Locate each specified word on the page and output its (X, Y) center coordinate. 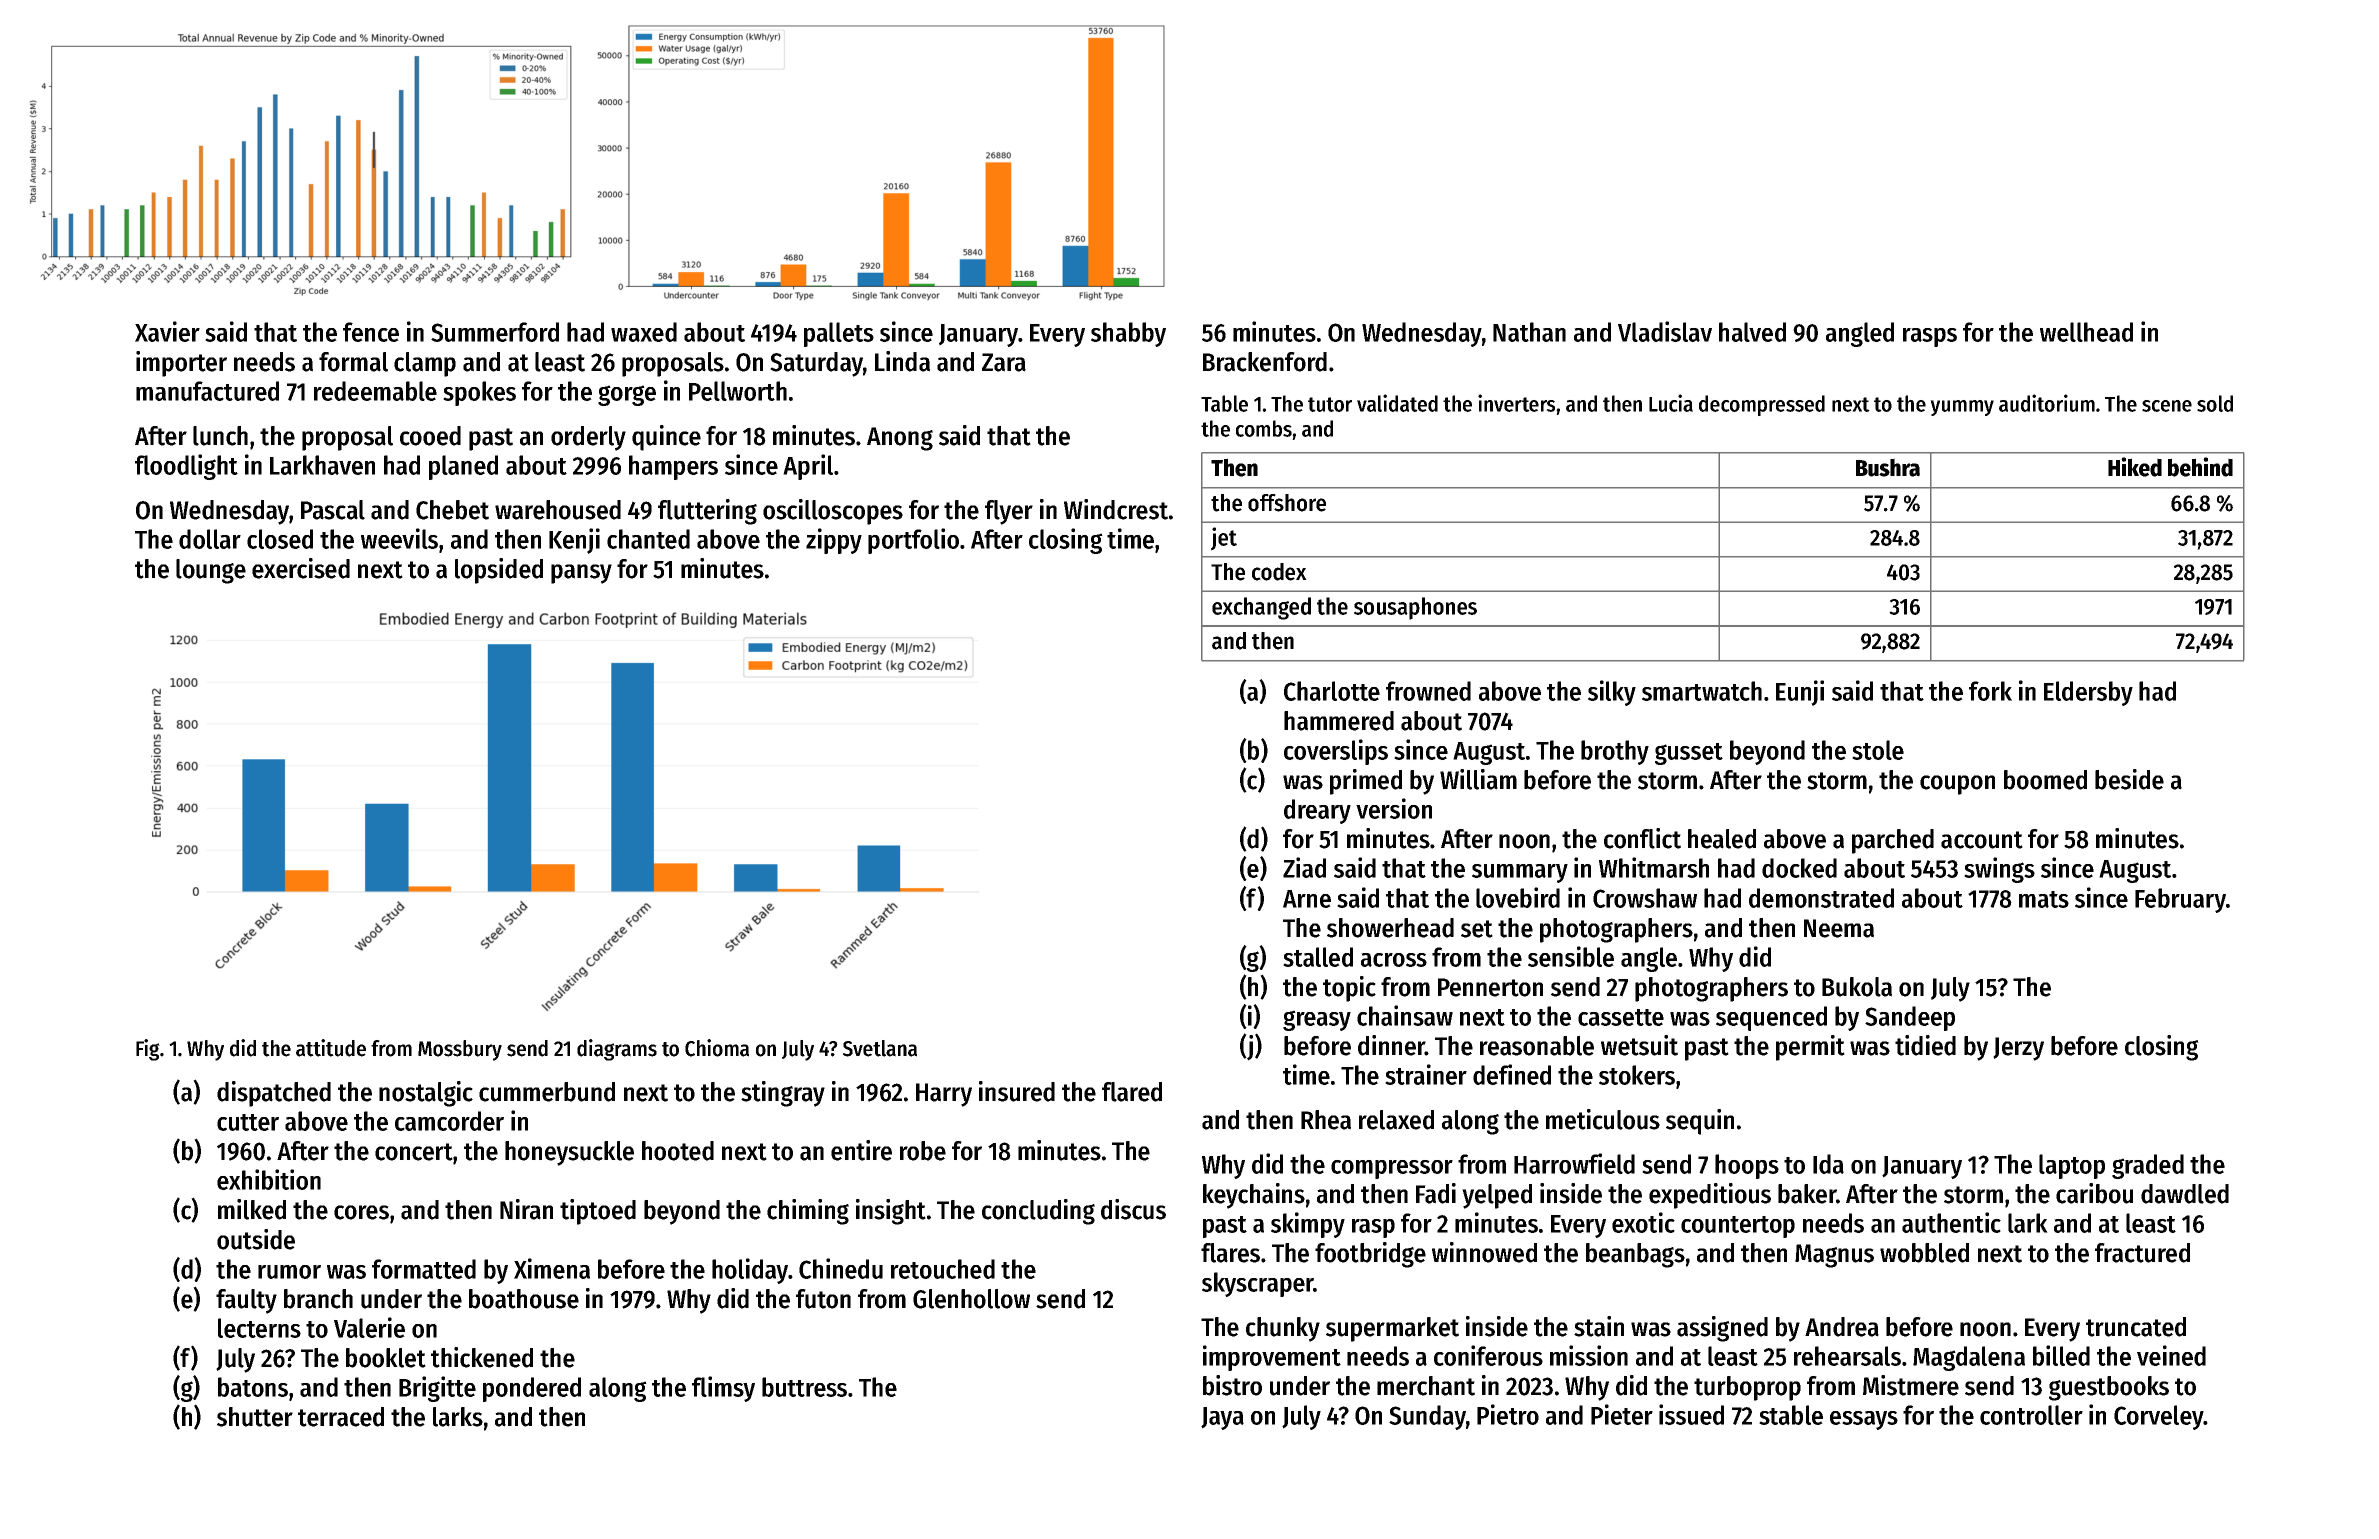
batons (253, 1387)
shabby (1128, 334)
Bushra (1888, 467)
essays (1864, 1420)
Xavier (167, 331)
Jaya (1222, 1418)
